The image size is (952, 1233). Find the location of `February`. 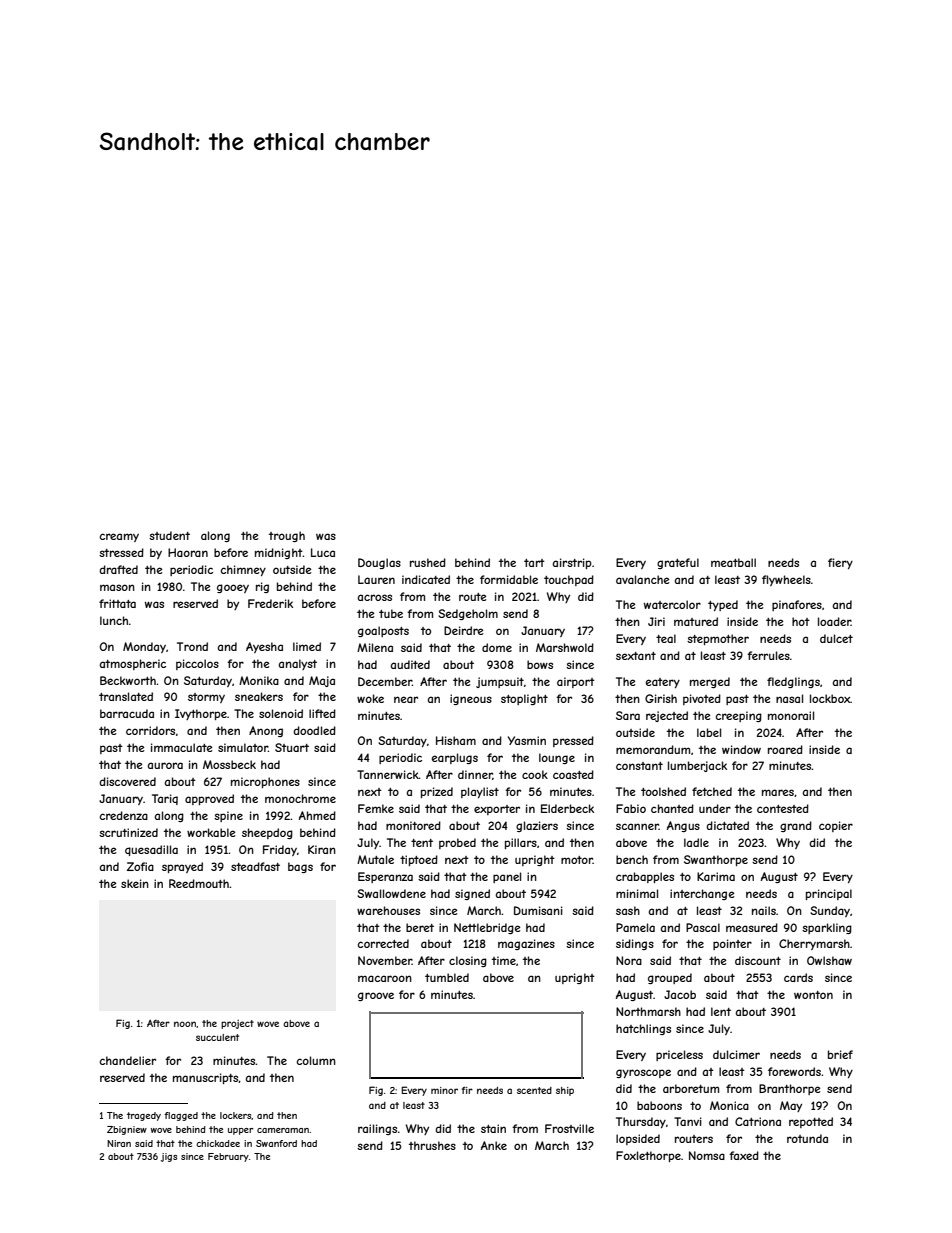

February is located at coordinates (228, 1157).
